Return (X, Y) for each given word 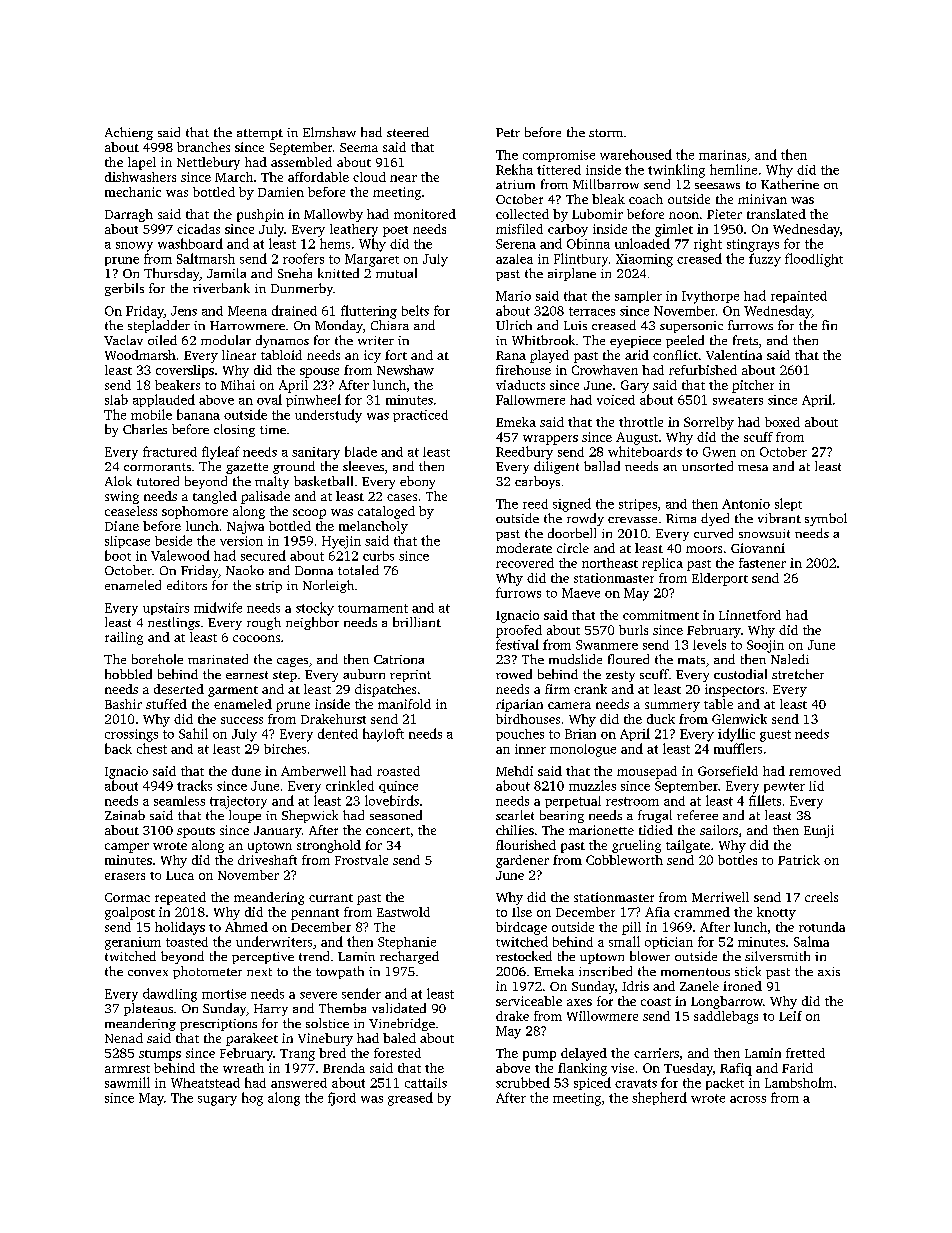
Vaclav (123, 340)
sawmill (127, 1082)
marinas (722, 155)
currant (331, 898)
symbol (826, 519)
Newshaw (405, 370)
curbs (378, 556)
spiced (592, 1083)
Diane (122, 526)
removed (815, 771)
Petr (508, 132)
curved (713, 533)
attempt (260, 134)
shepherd (659, 1098)
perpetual (573, 802)
